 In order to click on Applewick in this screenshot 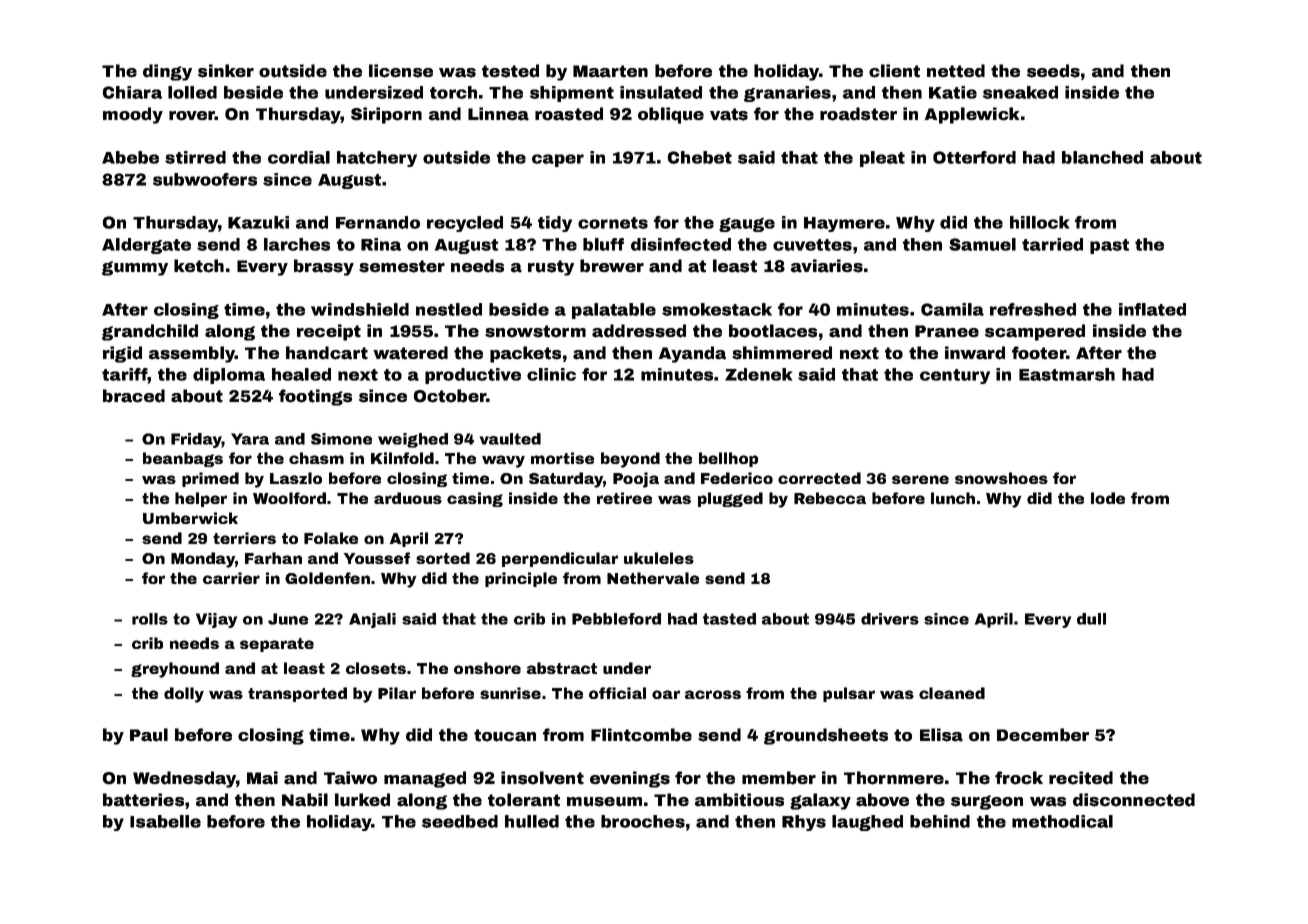, I will do `click(971, 115)`.
